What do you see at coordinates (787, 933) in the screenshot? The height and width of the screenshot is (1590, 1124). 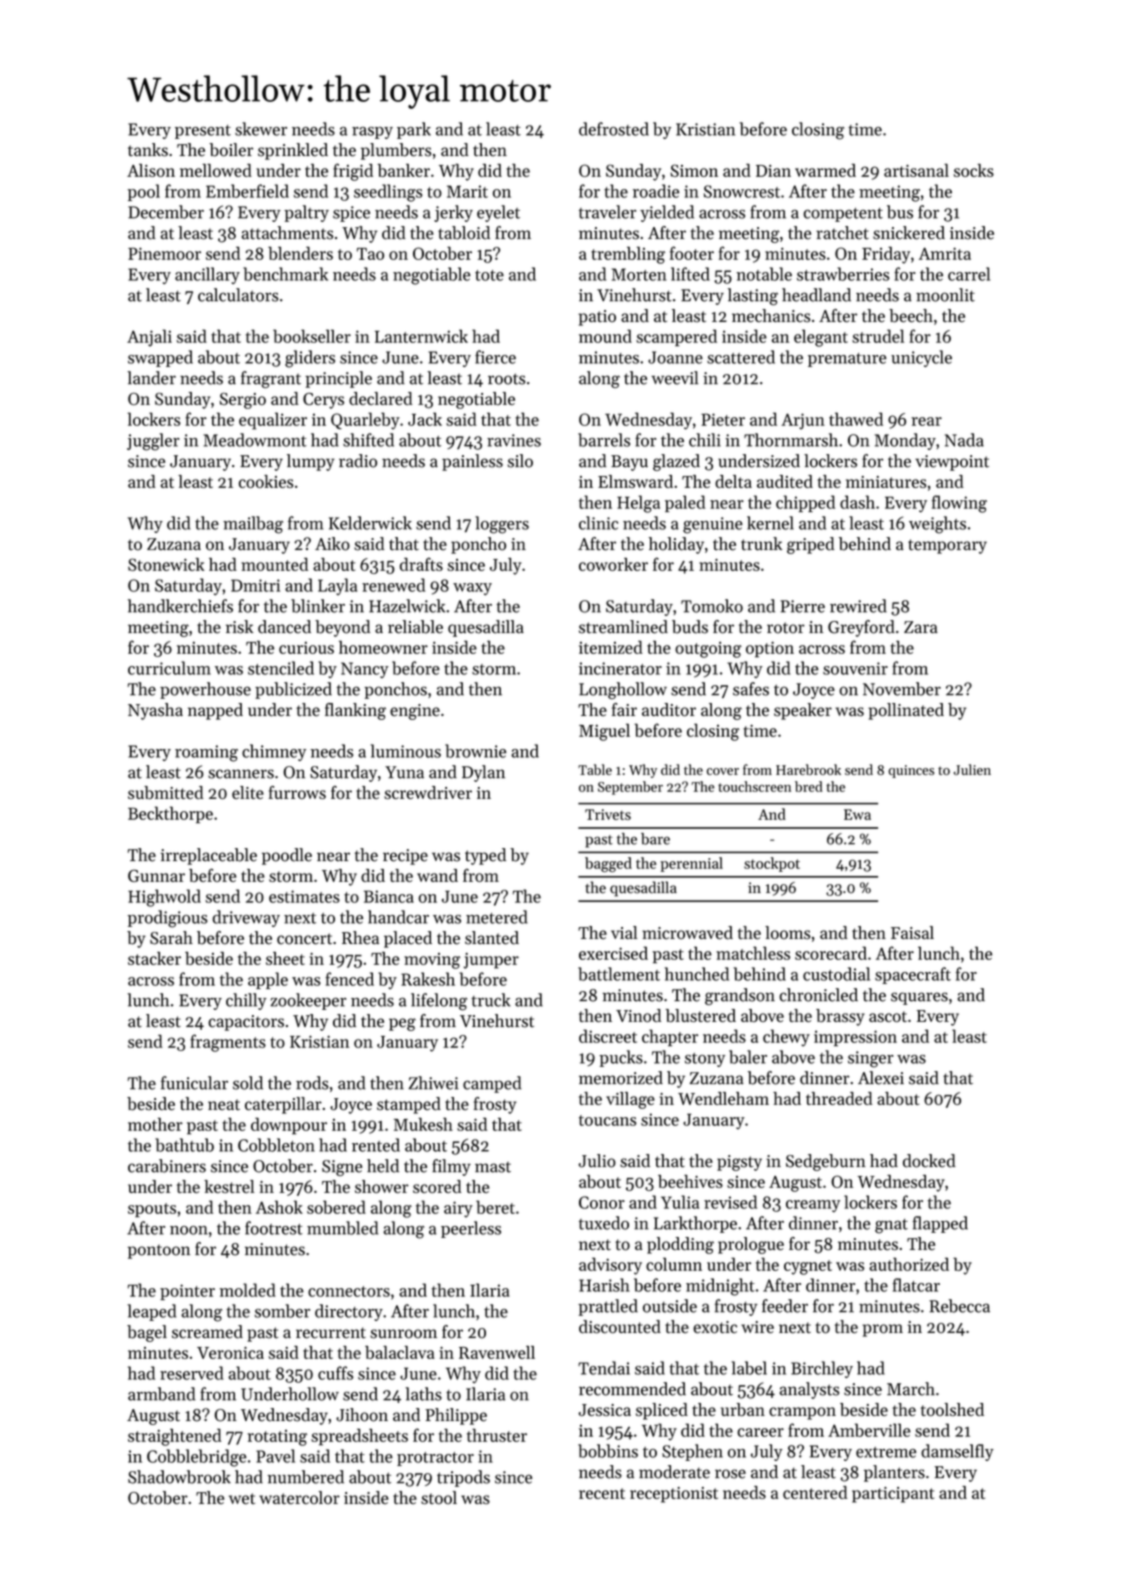 I see `looms` at bounding box center [787, 933].
